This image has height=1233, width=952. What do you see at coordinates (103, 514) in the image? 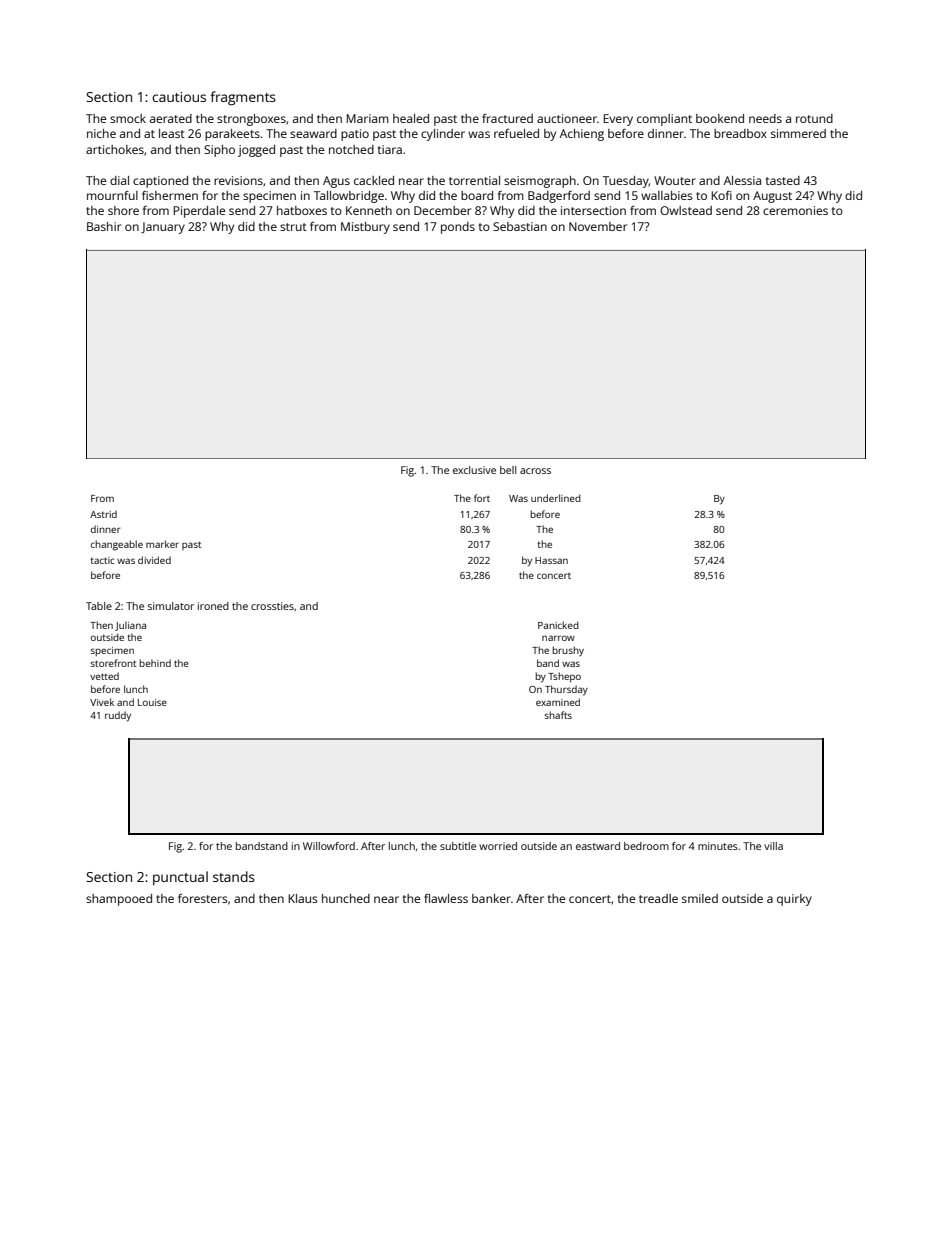
I see `Astrid` at bounding box center [103, 514].
